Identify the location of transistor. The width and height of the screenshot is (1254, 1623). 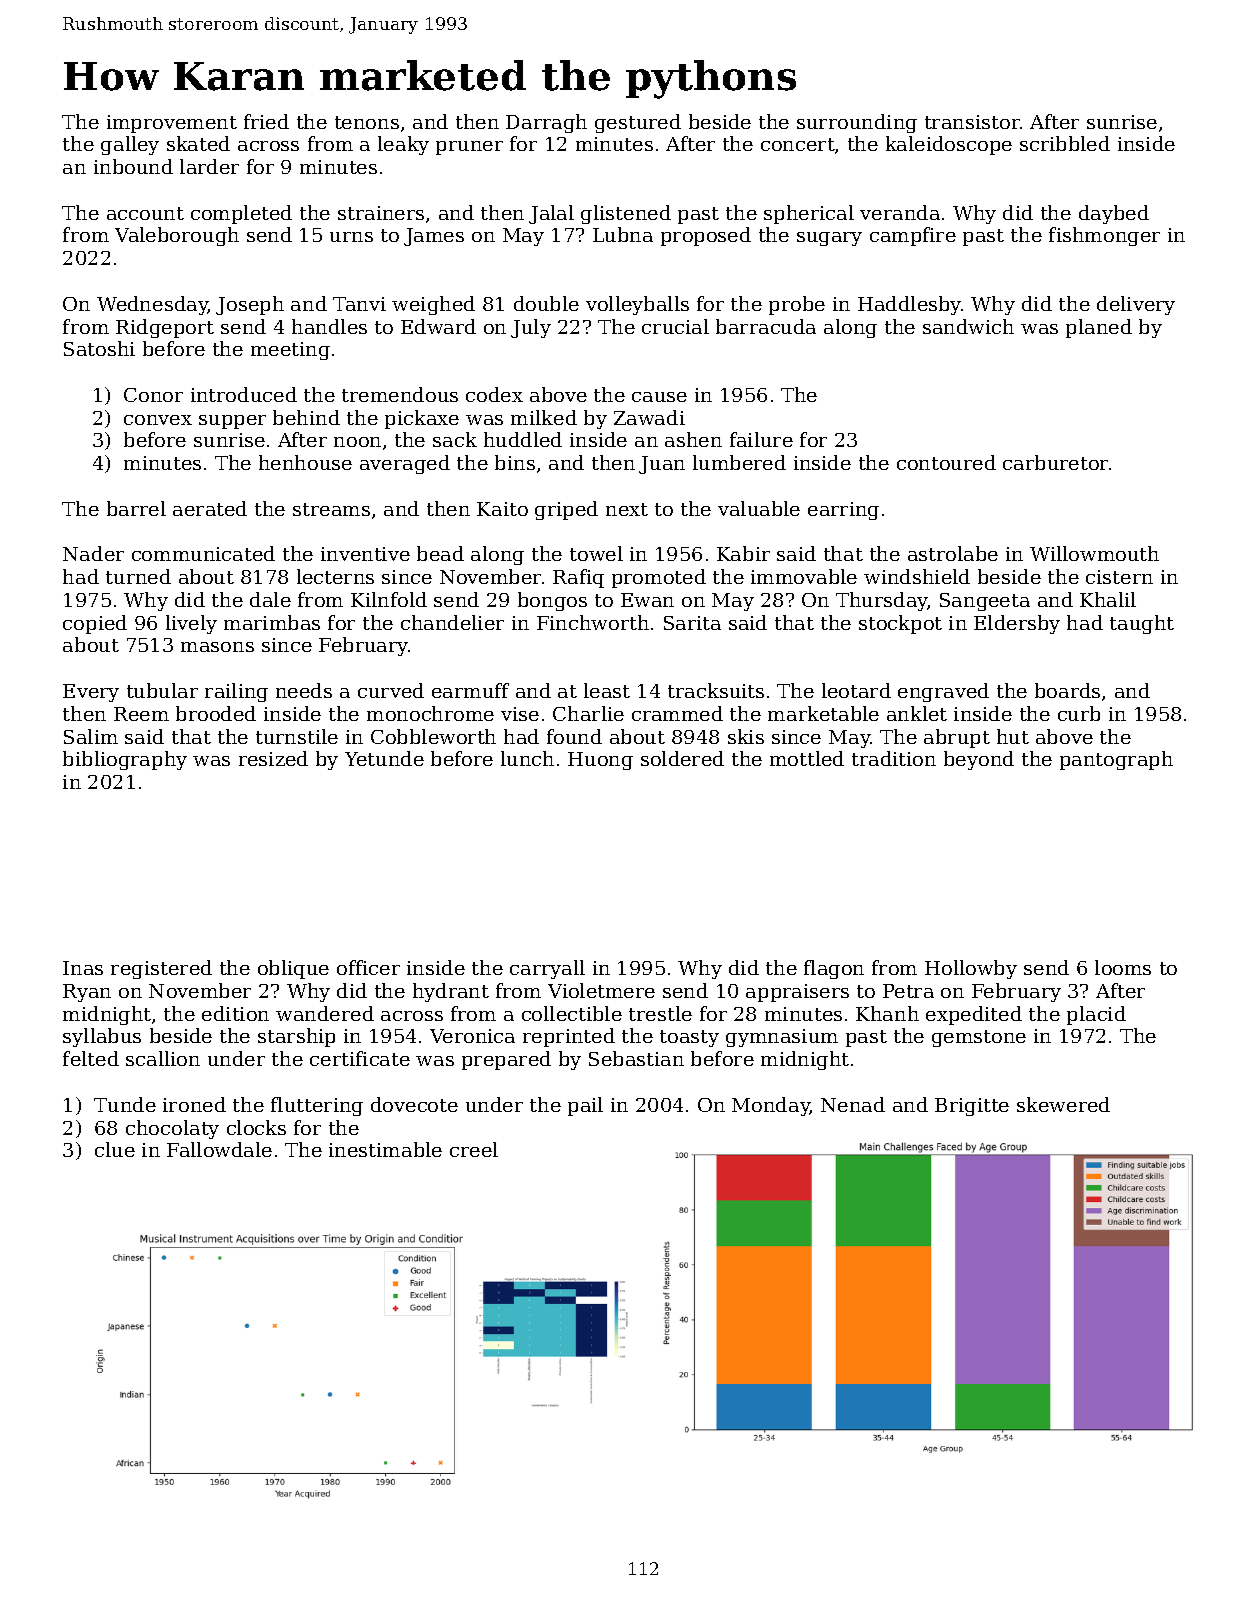
(972, 122).
